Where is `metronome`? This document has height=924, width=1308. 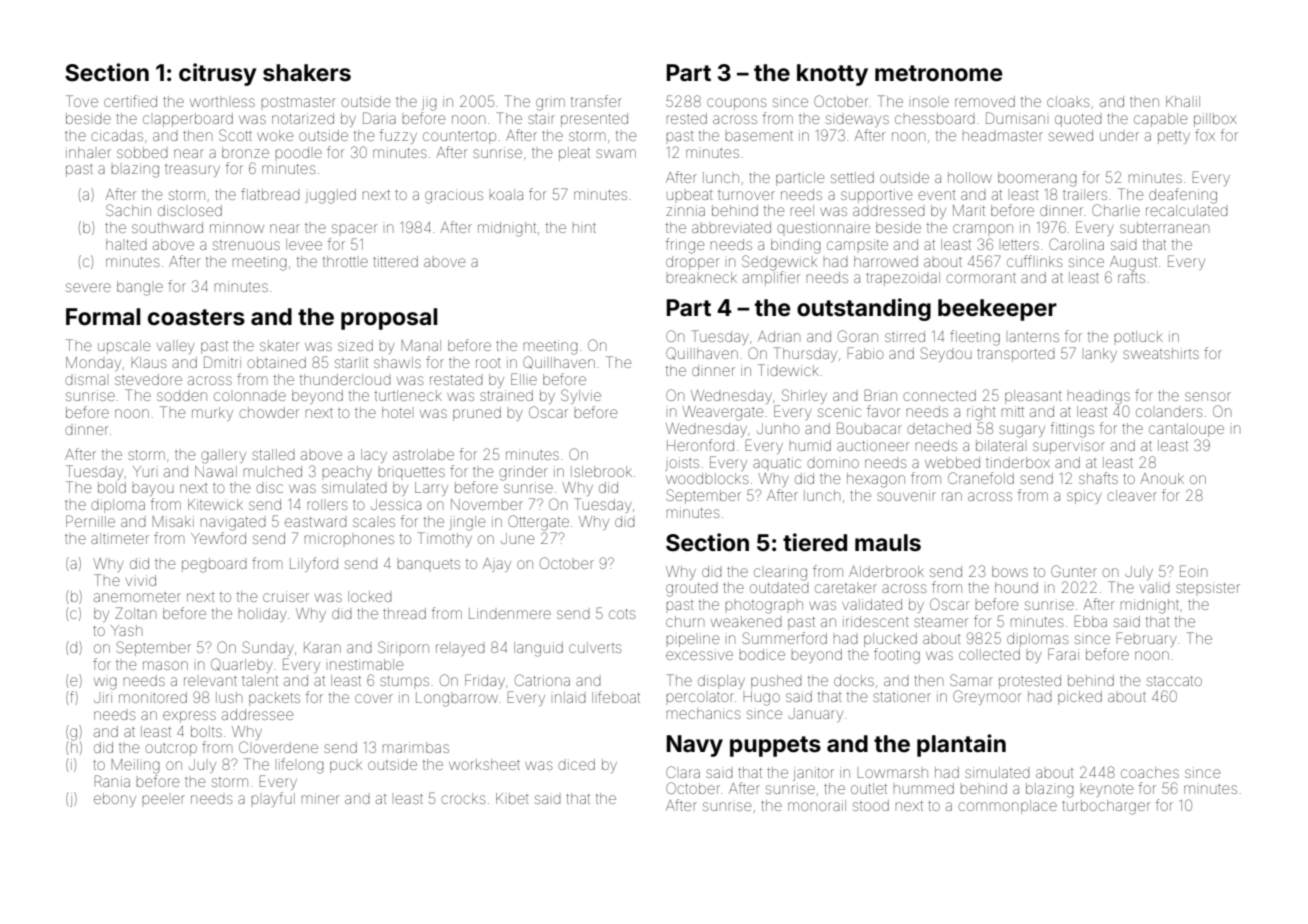 metronome is located at coordinates (939, 73).
